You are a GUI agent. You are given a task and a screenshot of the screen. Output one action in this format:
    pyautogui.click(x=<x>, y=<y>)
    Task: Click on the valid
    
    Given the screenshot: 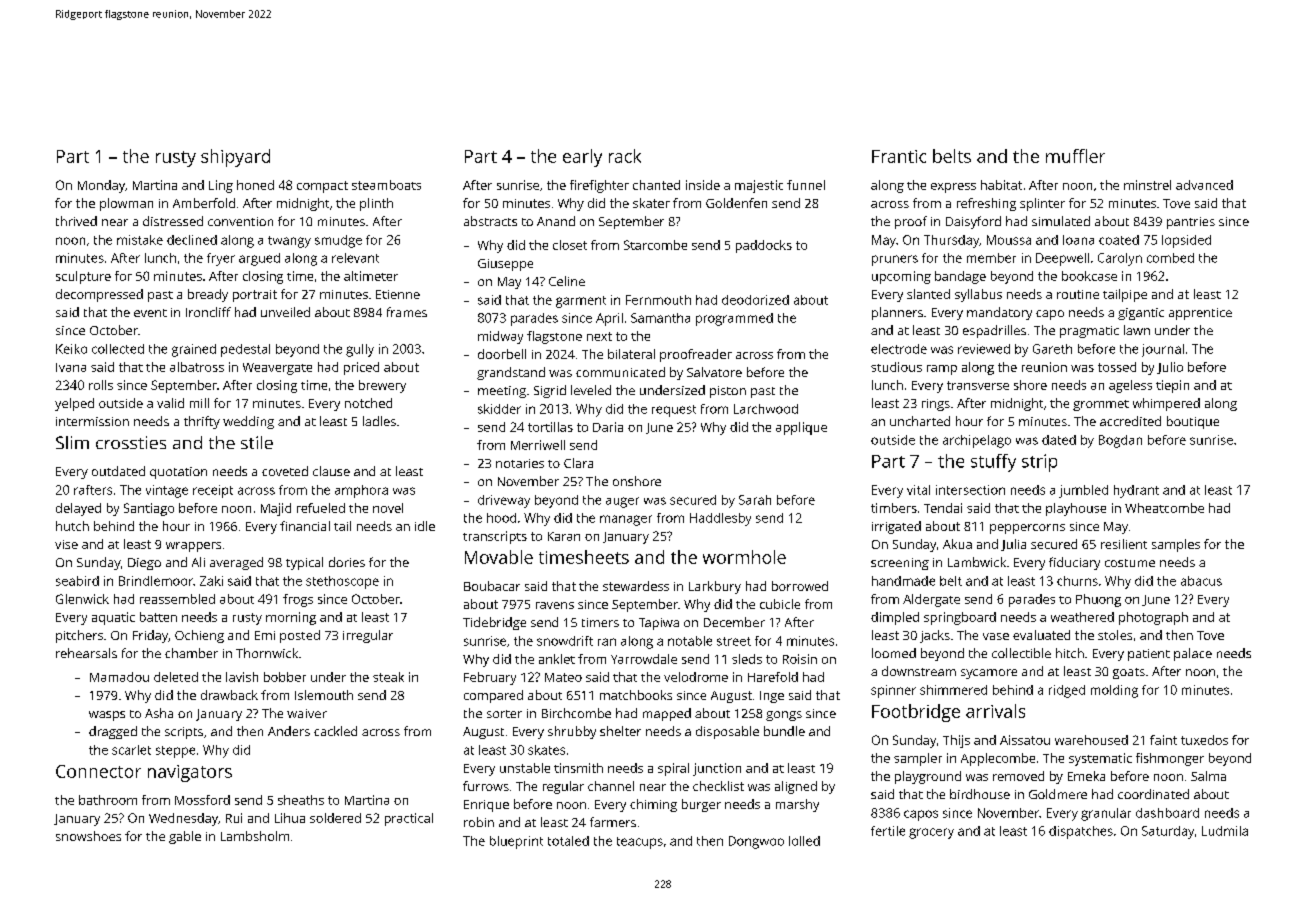 What is the action you would take?
    pyautogui.click(x=170, y=403)
